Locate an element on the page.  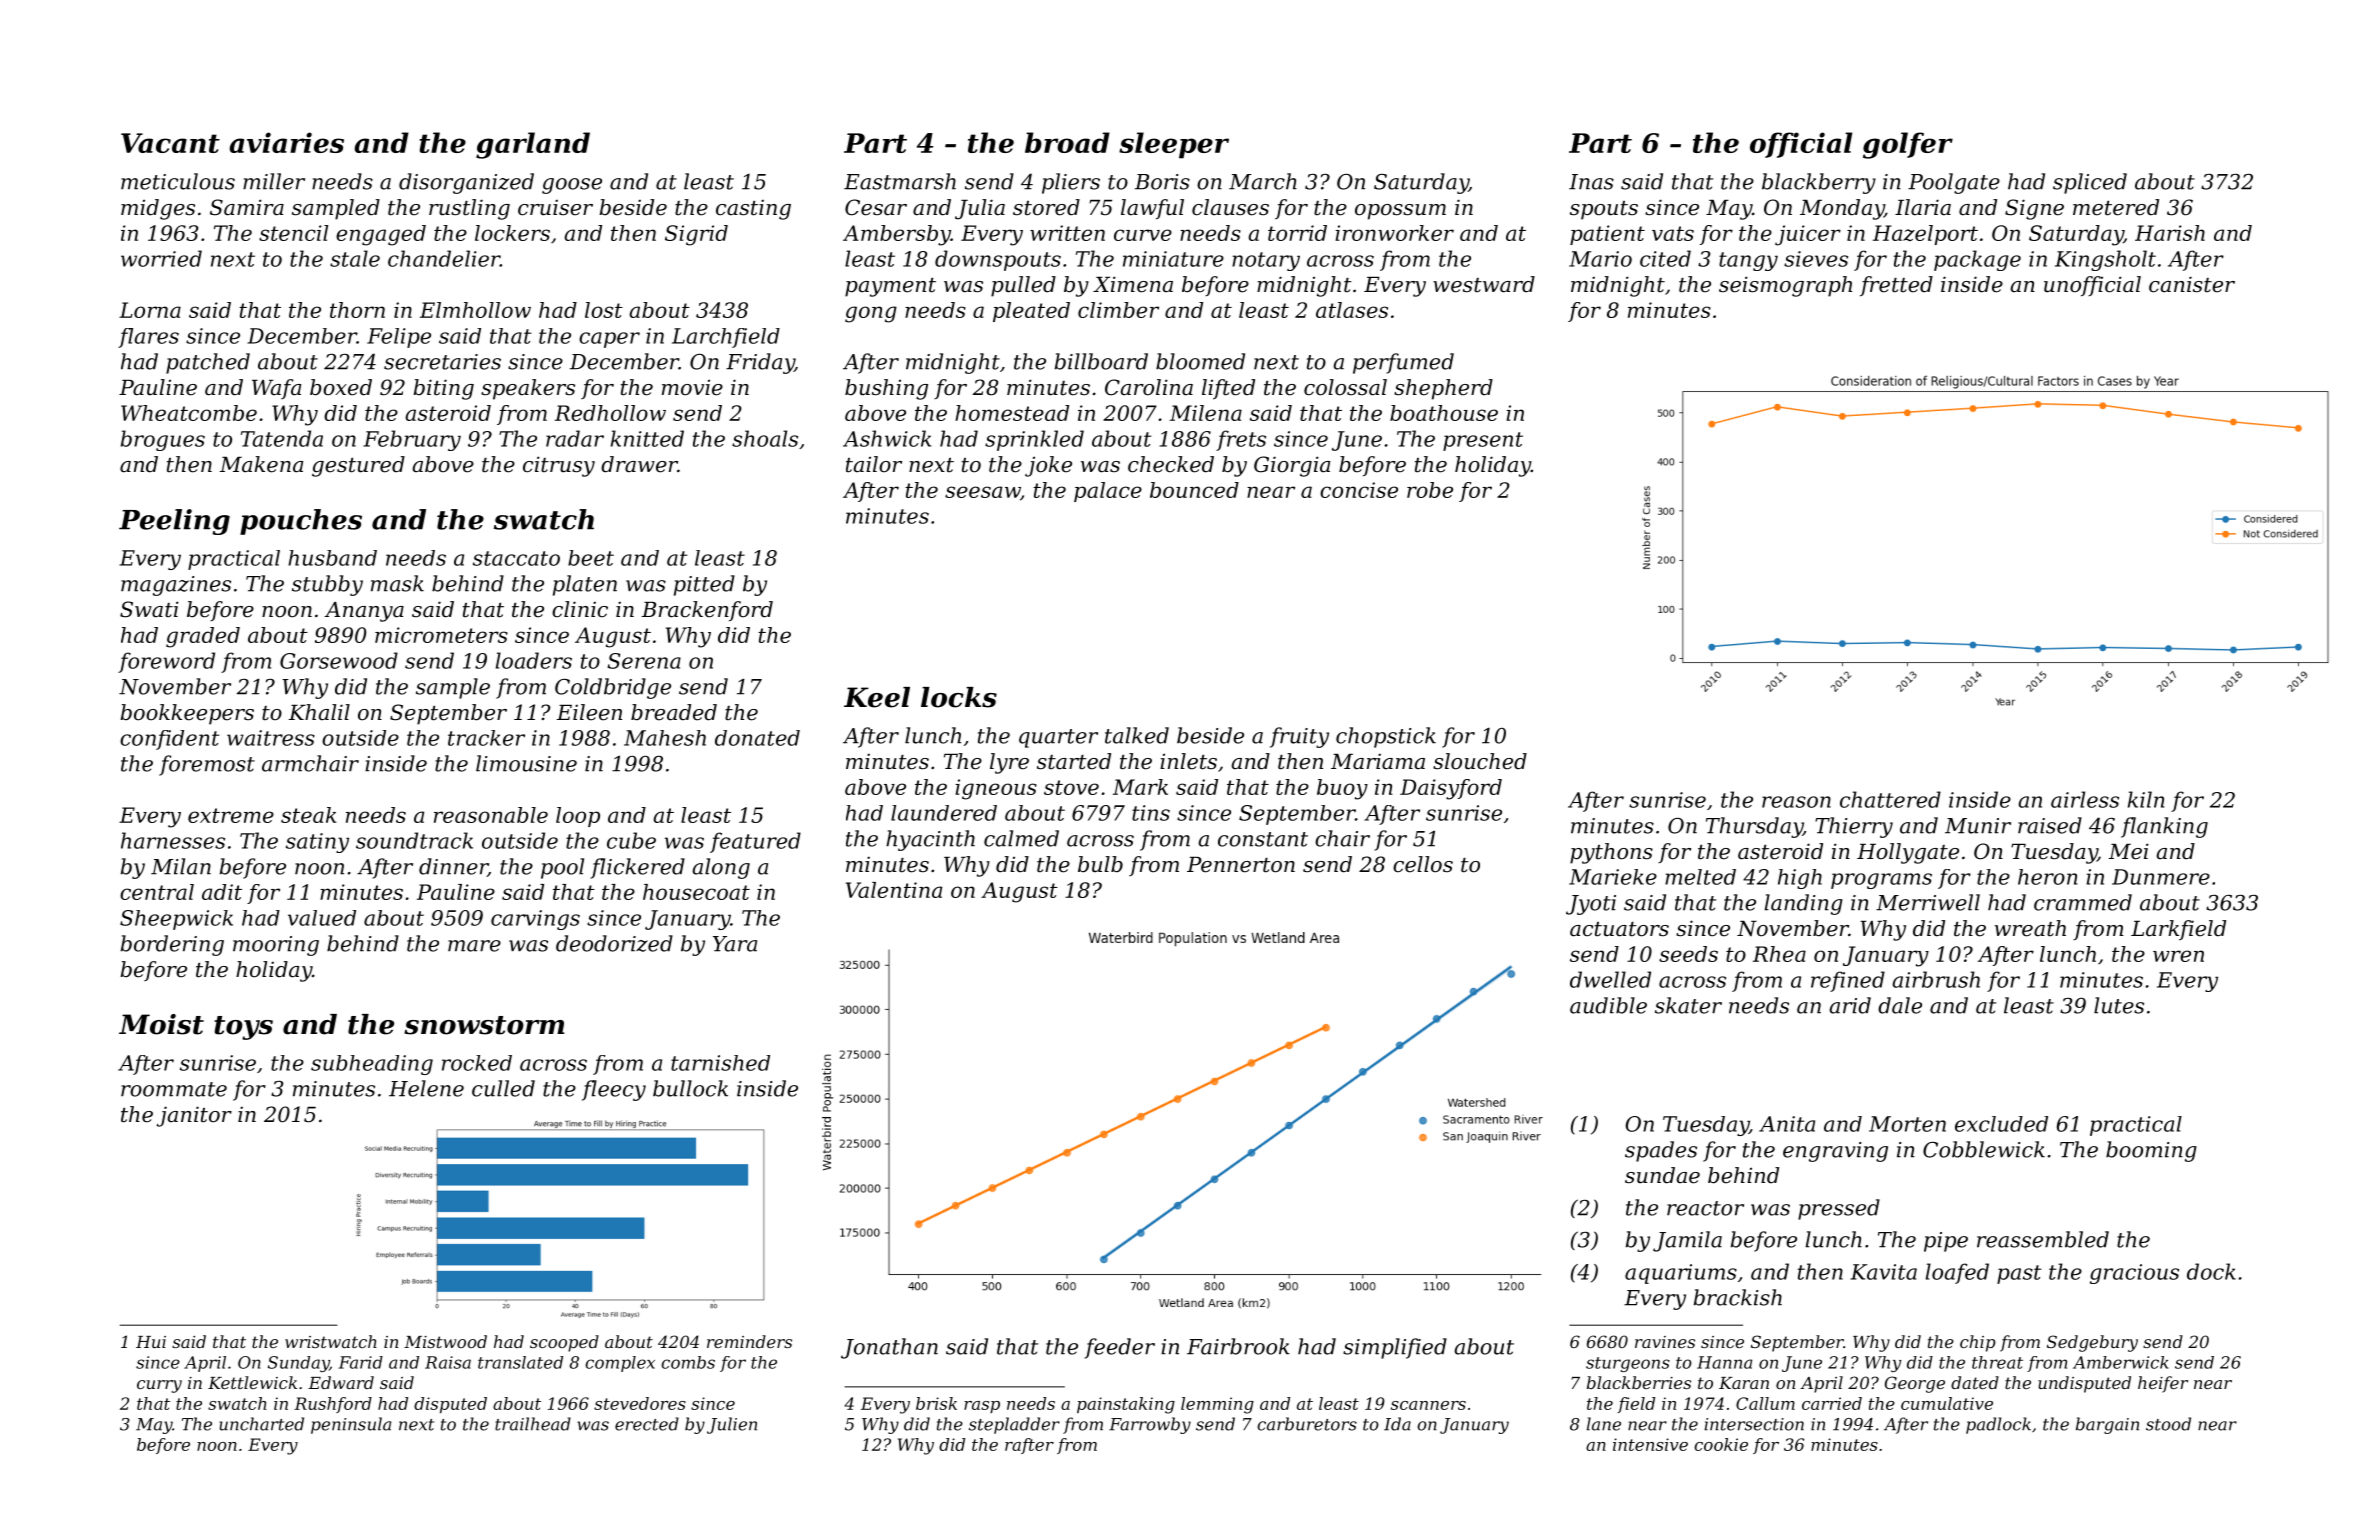
boathouse is located at coordinates (1444, 413).
